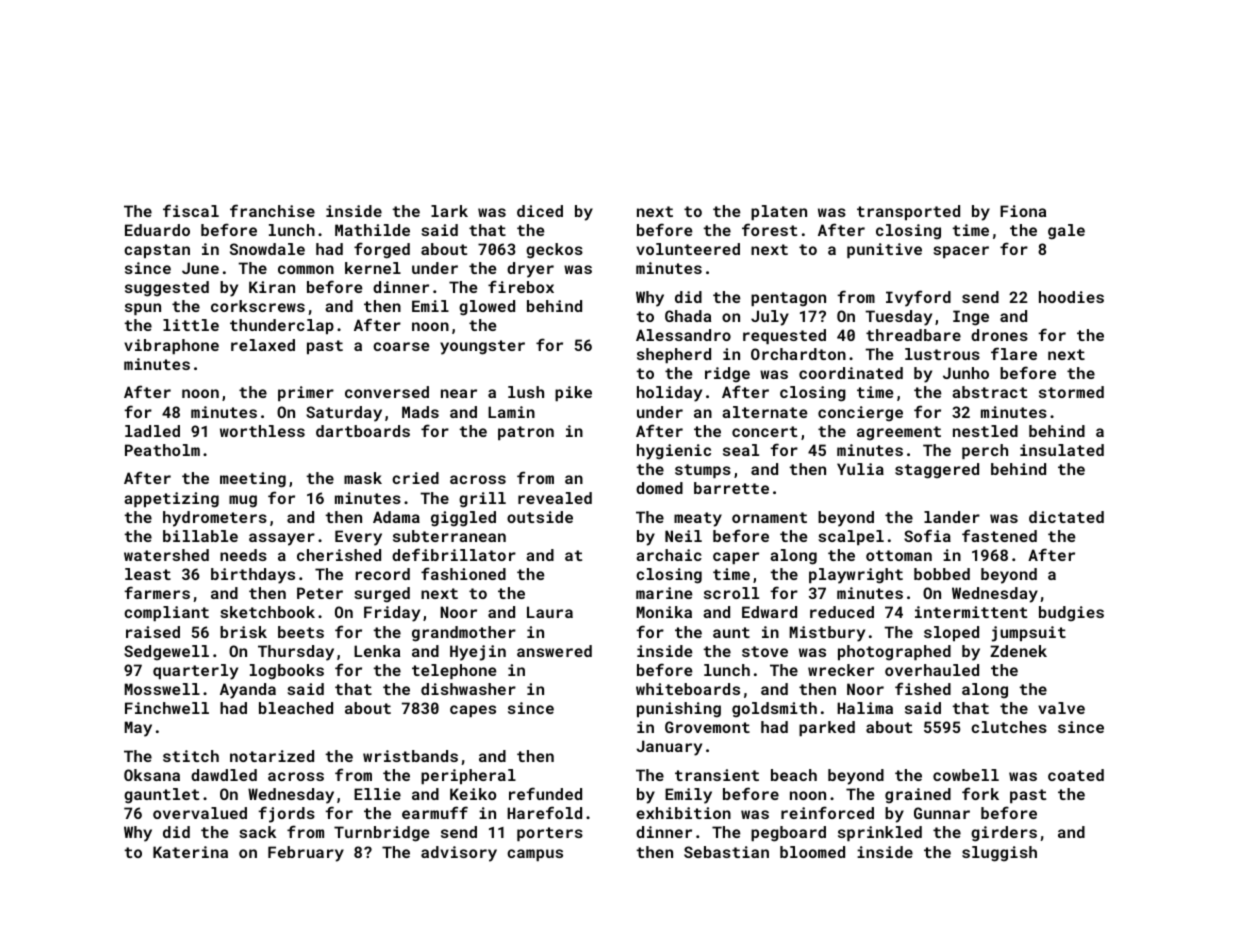 Image resolution: width=1233 pixels, height=952 pixels. Describe the element at coordinates (468, 689) in the image. I see `dishwasher` at that location.
